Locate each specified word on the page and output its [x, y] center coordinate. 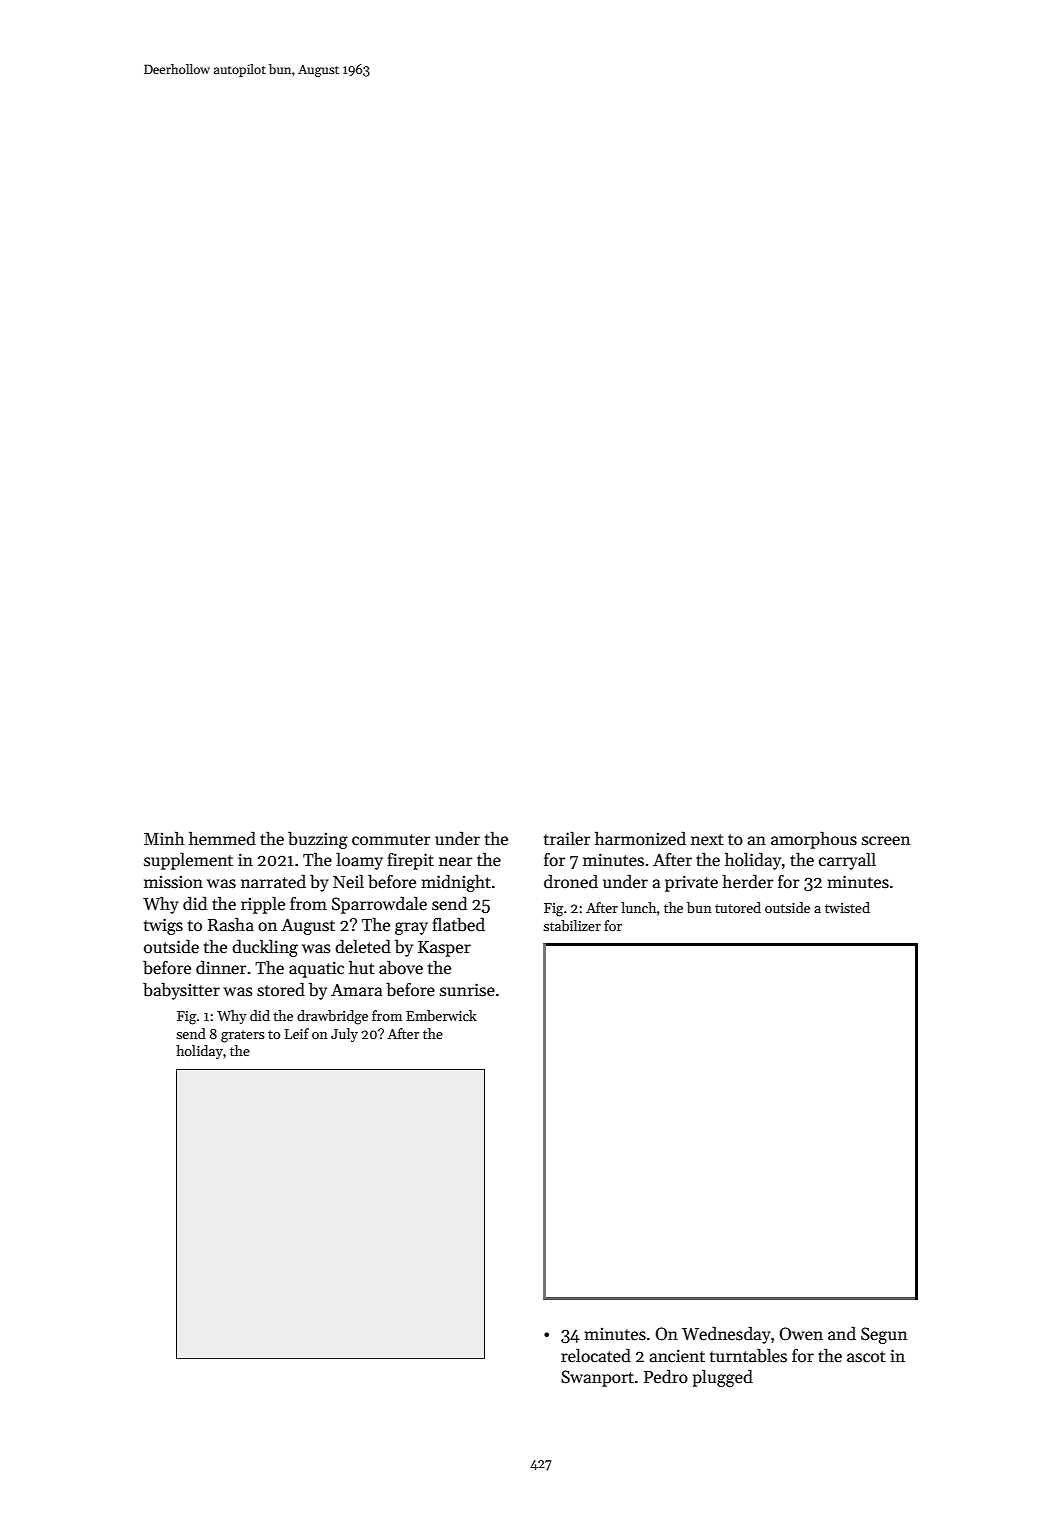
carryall [847, 861]
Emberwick [441, 1015]
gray [411, 928]
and [842, 1333]
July [344, 1035]
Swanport [597, 1378]
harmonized [640, 838]
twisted [847, 907]
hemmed [222, 838]
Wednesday [726, 1335]
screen [886, 841]
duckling [265, 948]
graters [243, 1036]
